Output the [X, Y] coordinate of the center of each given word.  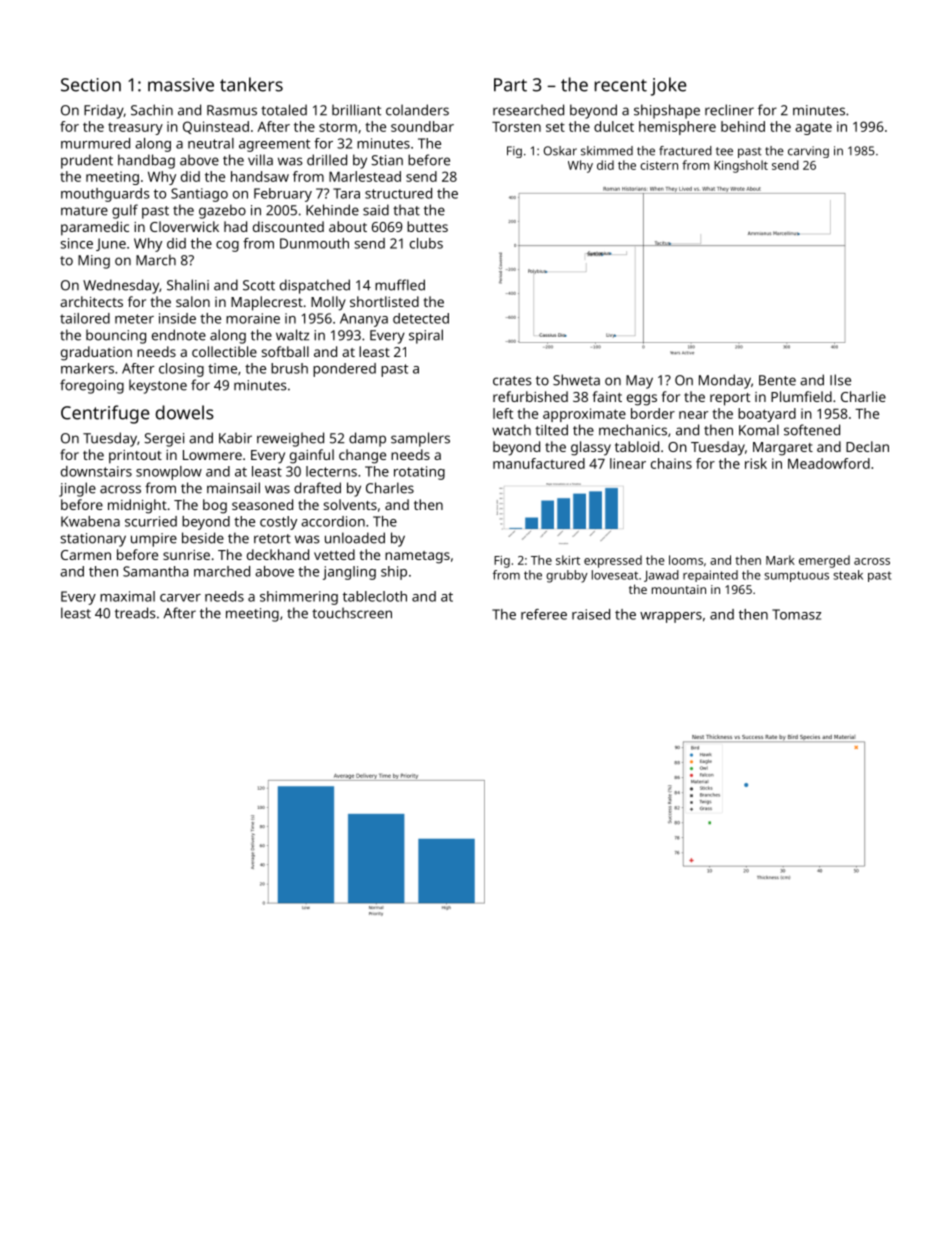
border [653, 413]
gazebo [222, 211]
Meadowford [829, 463]
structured [398, 193]
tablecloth [375, 596]
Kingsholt [741, 166]
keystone [158, 386]
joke [668, 86]
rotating [419, 473]
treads [135, 613]
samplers [420, 439]
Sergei [164, 440]
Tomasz [796, 614]
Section [91, 85]
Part [510, 85]
